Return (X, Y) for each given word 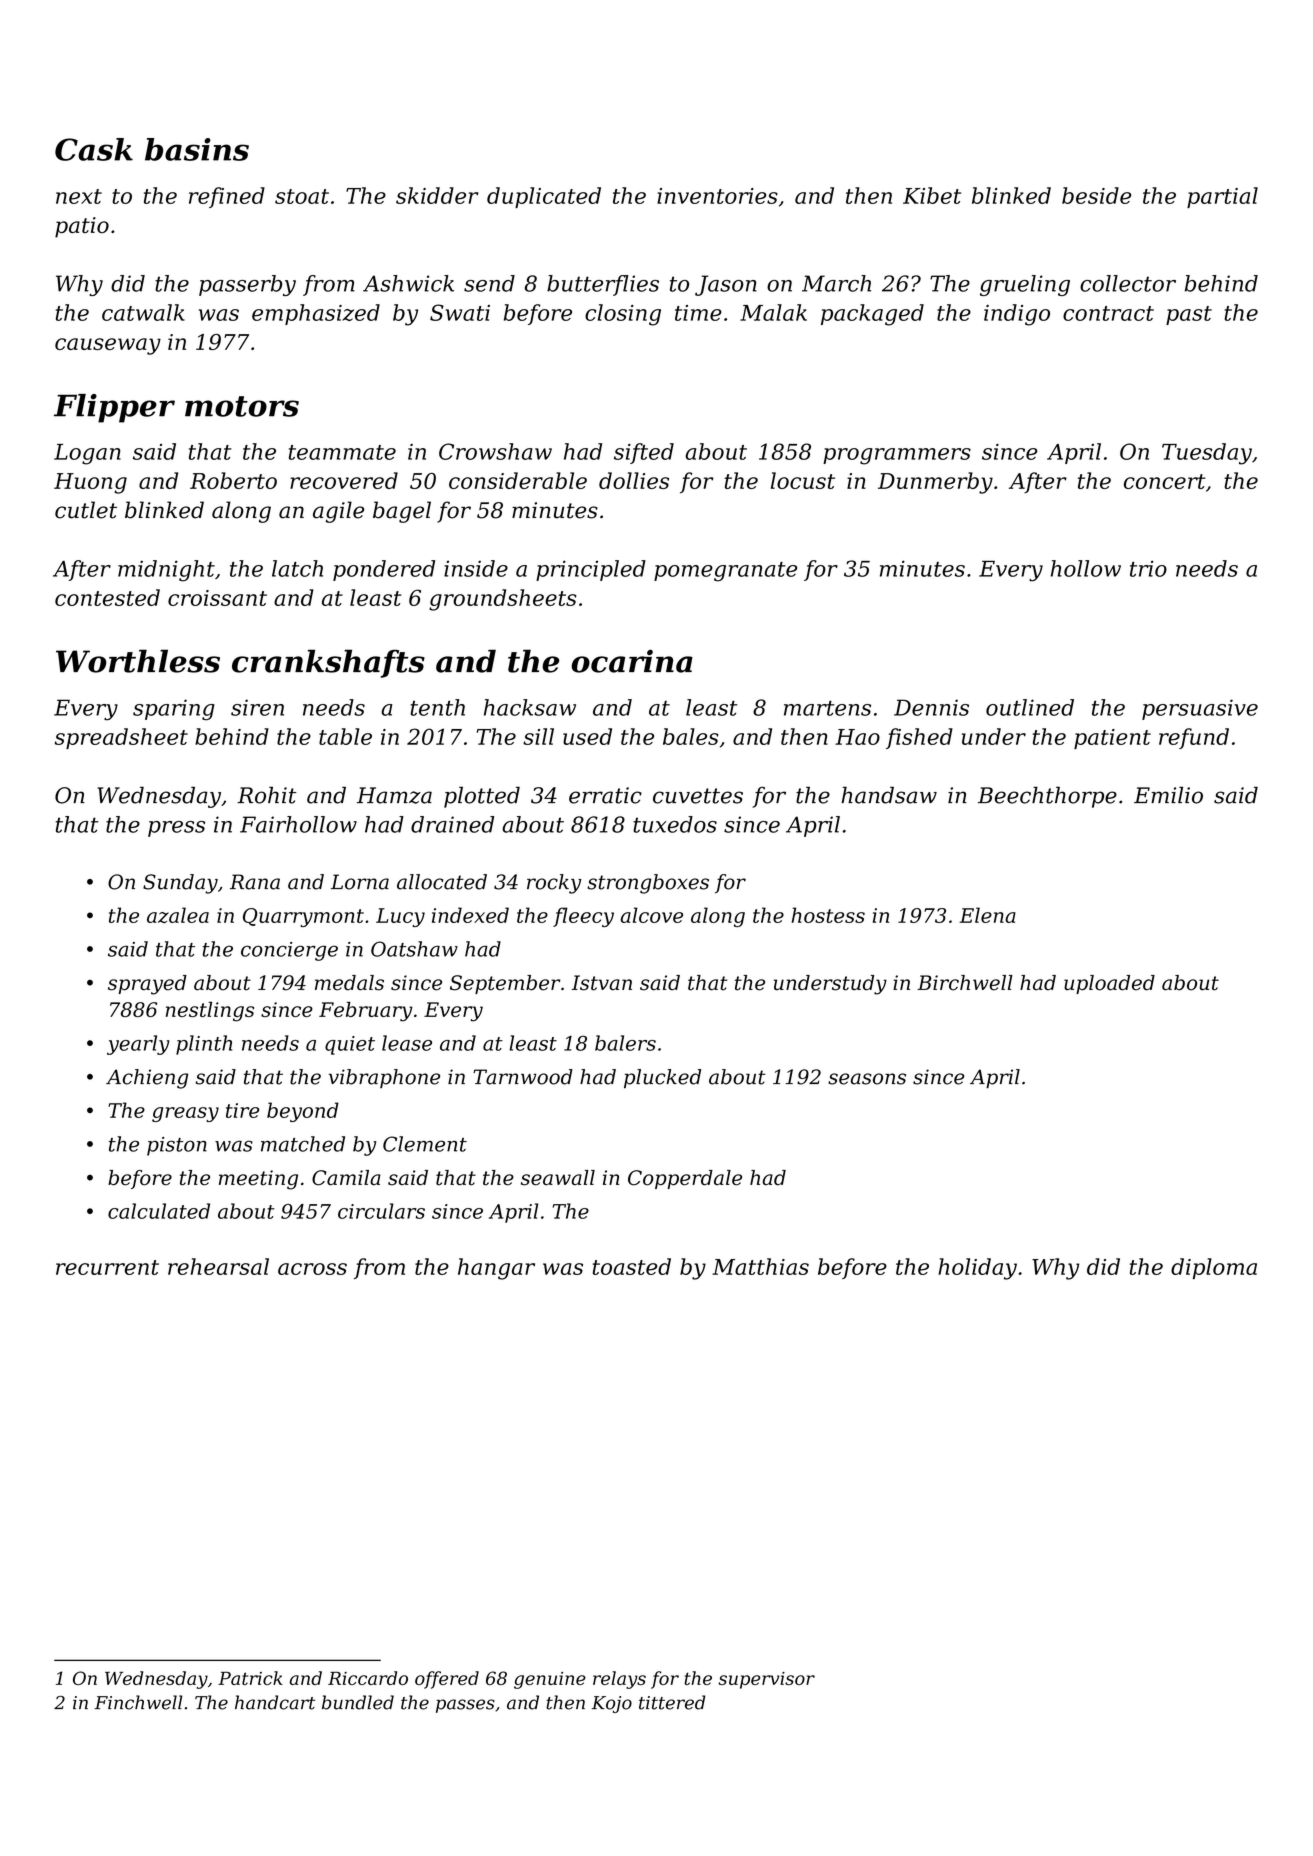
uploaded (1109, 984)
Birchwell (965, 983)
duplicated (544, 197)
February (366, 1012)
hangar (496, 1269)
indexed (470, 915)
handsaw (889, 795)
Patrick (250, 1678)
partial (1222, 197)
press (176, 829)
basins (197, 149)
